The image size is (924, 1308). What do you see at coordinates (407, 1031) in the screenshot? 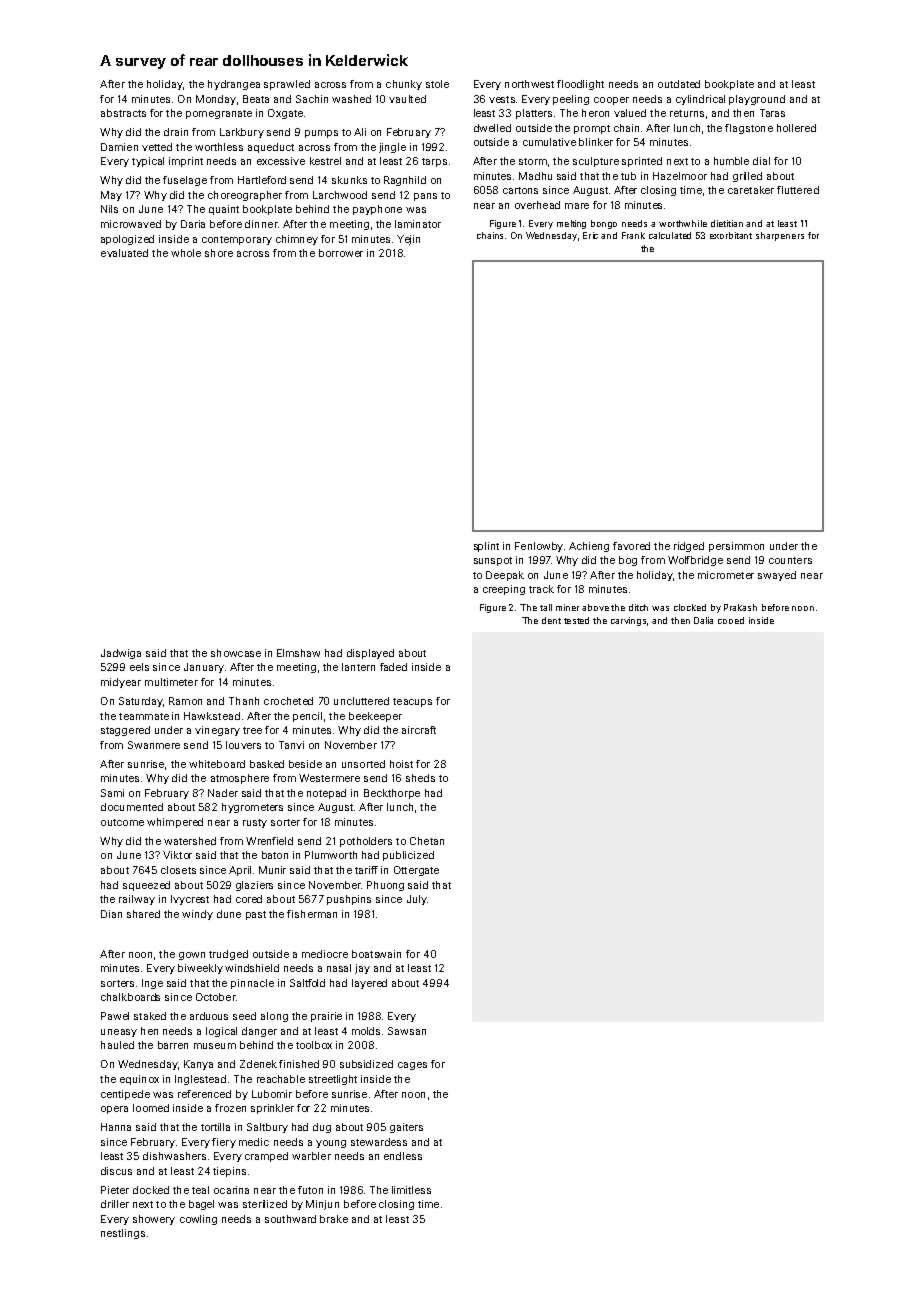
I see `Sawsan` at bounding box center [407, 1031].
